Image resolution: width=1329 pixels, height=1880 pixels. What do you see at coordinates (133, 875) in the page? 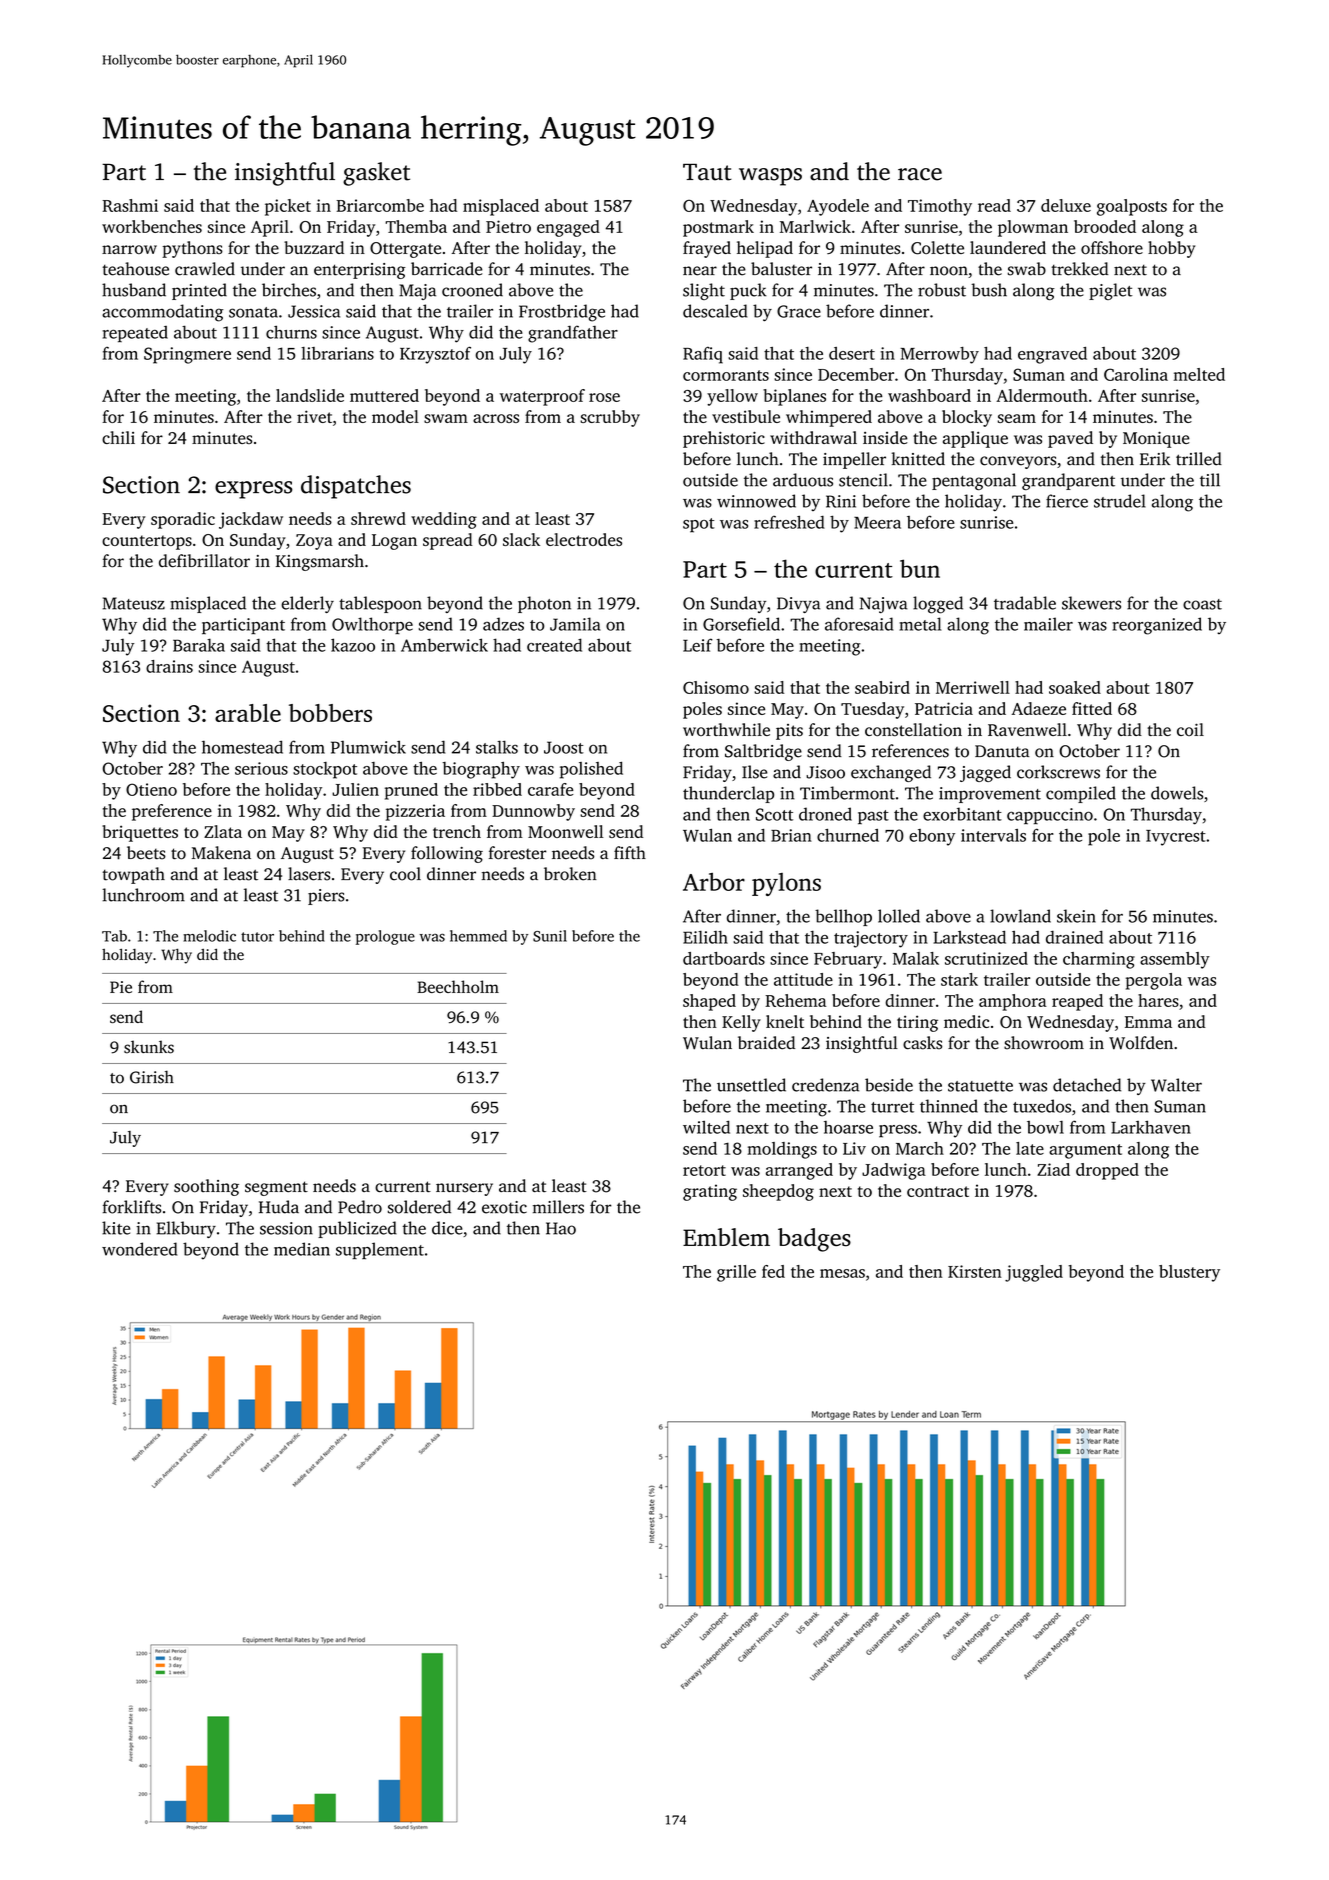
I see `towpath` at bounding box center [133, 875].
